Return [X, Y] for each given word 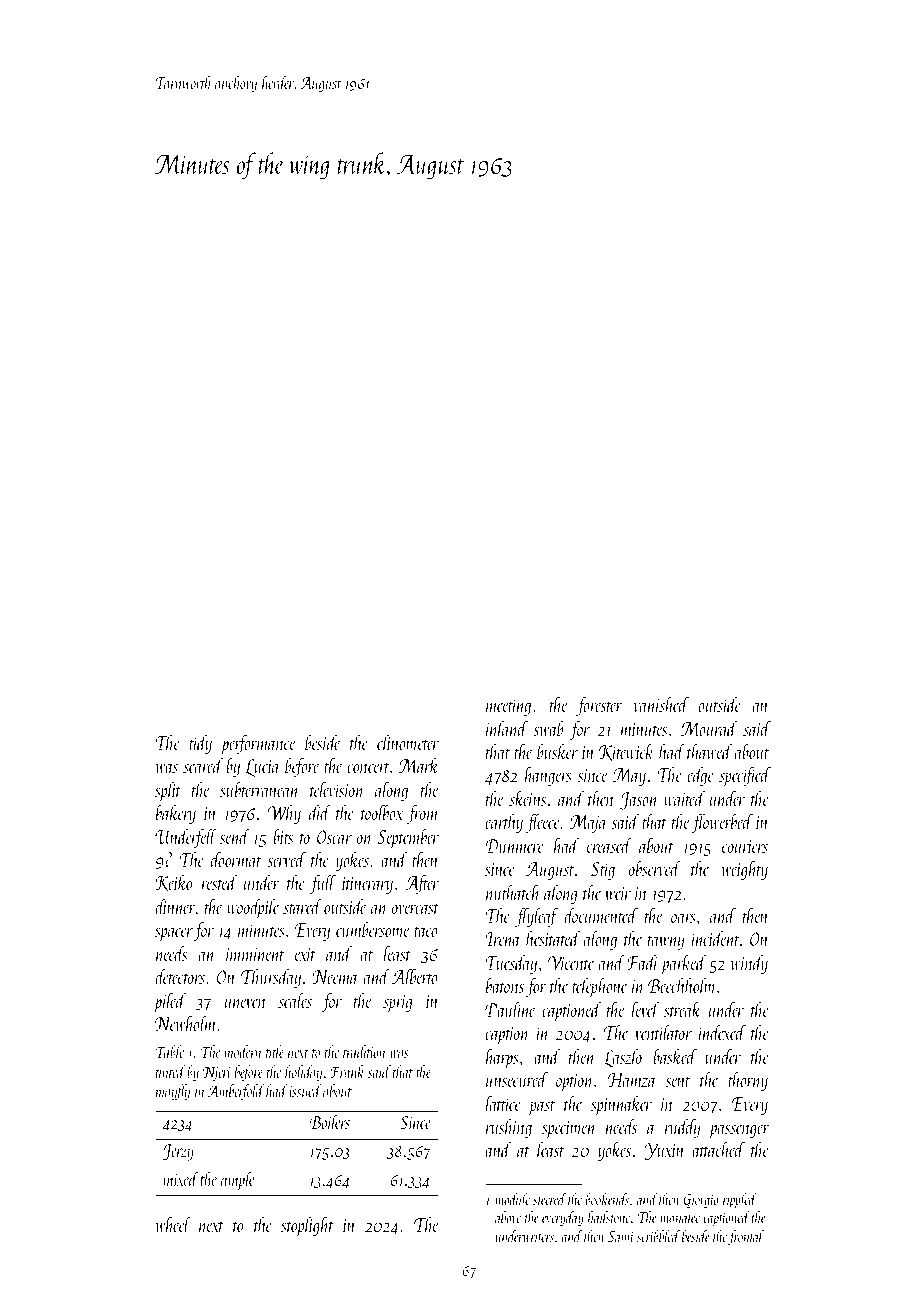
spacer [174, 934]
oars [683, 918]
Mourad [709, 728]
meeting [508, 707]
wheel [173, 1224]
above [508, 1217]
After [422, 884]
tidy [200, 744]
